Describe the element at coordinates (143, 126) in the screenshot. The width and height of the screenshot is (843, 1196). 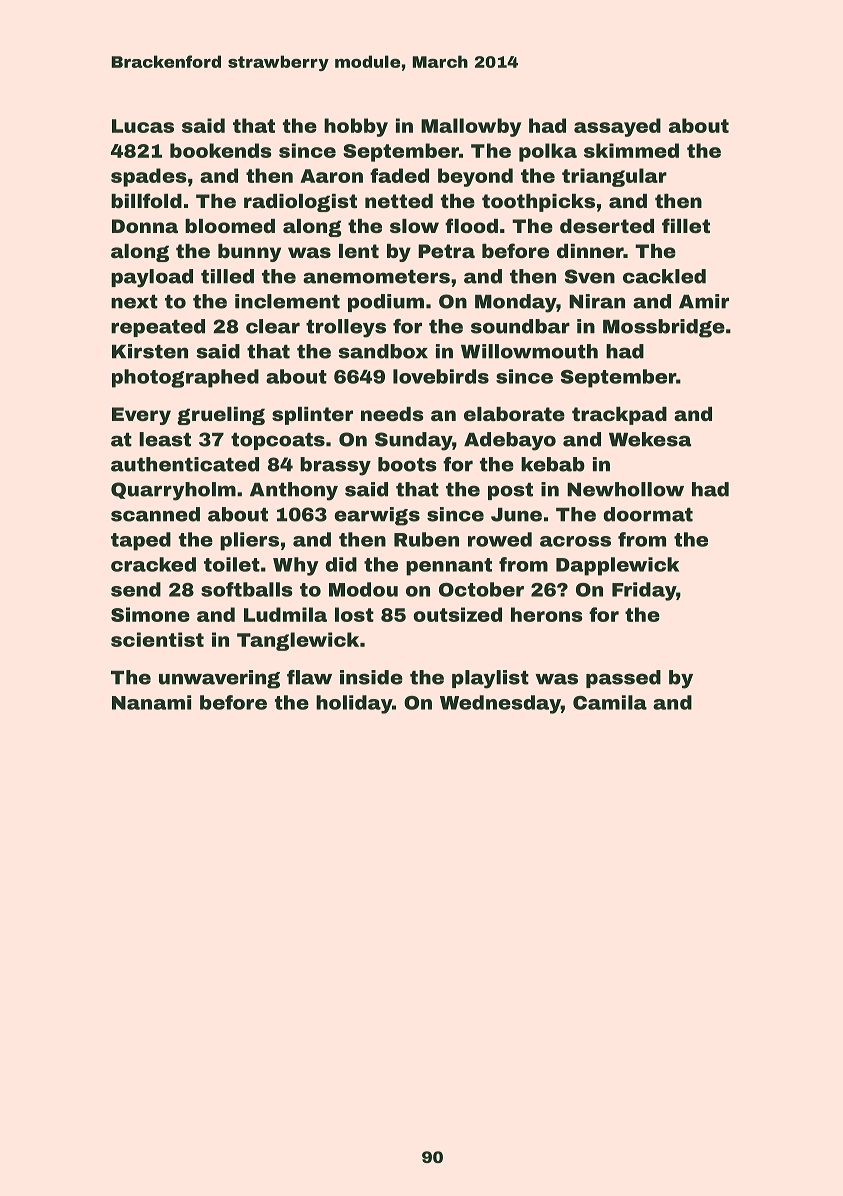
I see `Lucas` at that location.
